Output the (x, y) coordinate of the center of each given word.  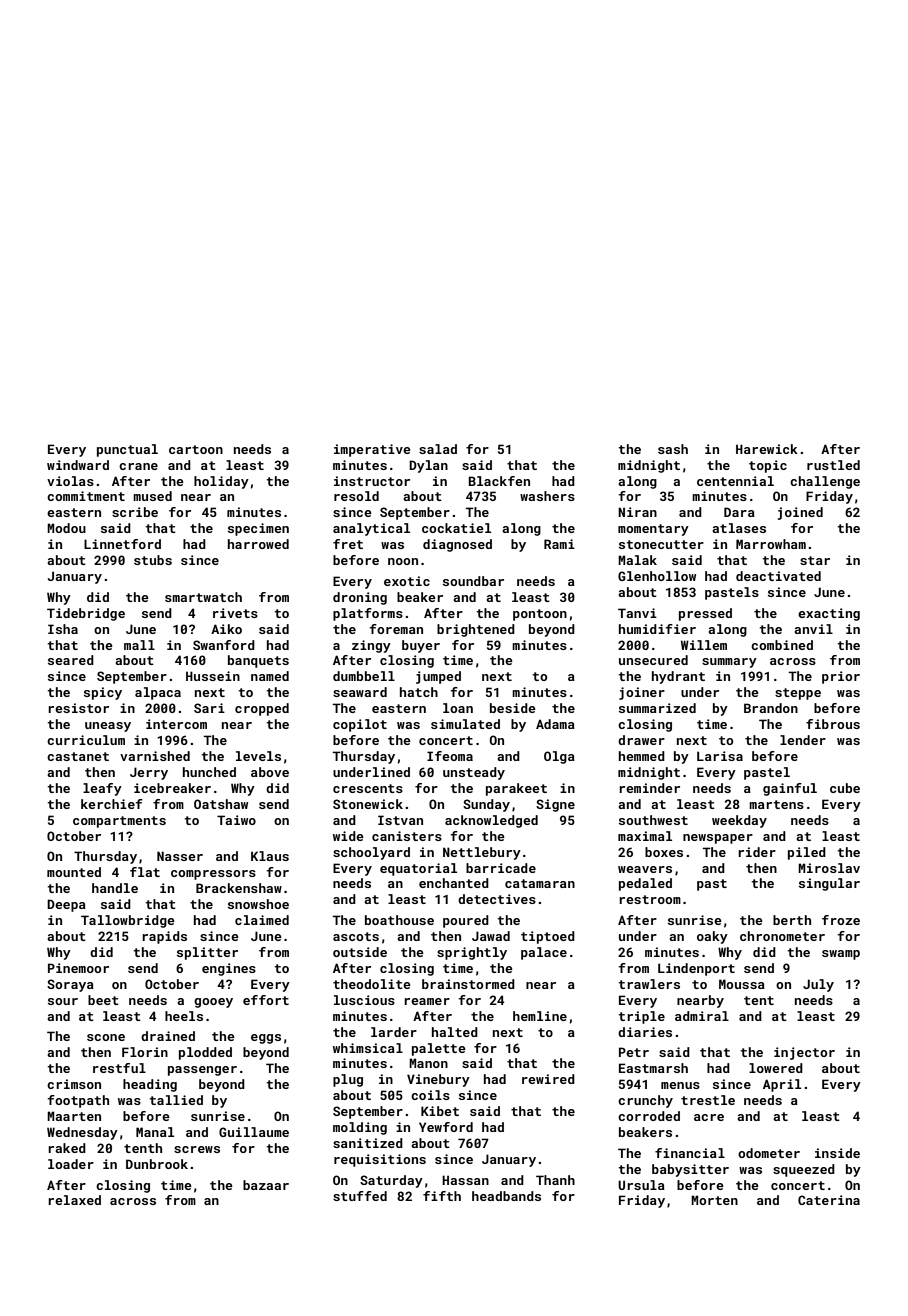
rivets (235, 613)
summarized (657, 708)
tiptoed (548, 937)
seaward (360, 692)
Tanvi (637, 613)
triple (641, 1017)
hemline (540, 1016)
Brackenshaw (239, 888)
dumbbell (364, 676)
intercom (176, 724)
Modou (66, 528)
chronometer (782, 936)
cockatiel (456, 528)
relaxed (74, 1200)
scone (106, 1037)
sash (673, 449)
